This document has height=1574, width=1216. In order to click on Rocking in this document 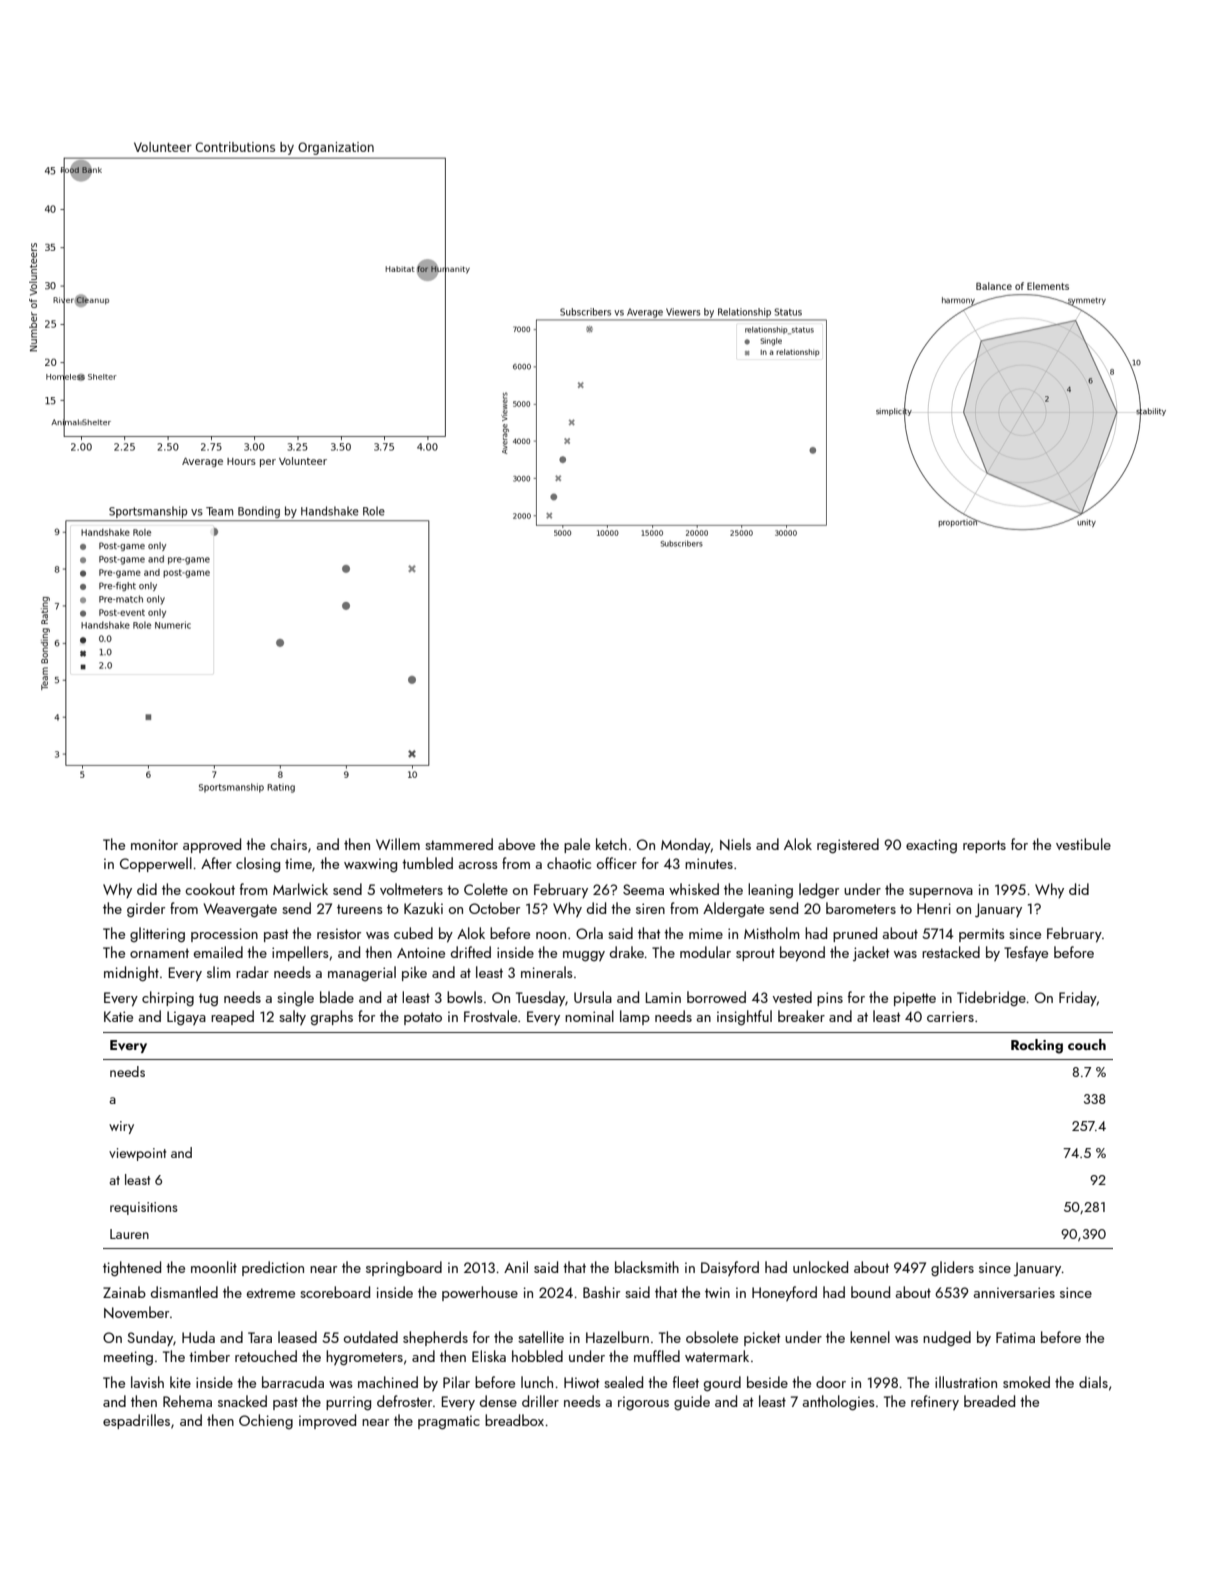, I will do `click(1037, 1046)`.
